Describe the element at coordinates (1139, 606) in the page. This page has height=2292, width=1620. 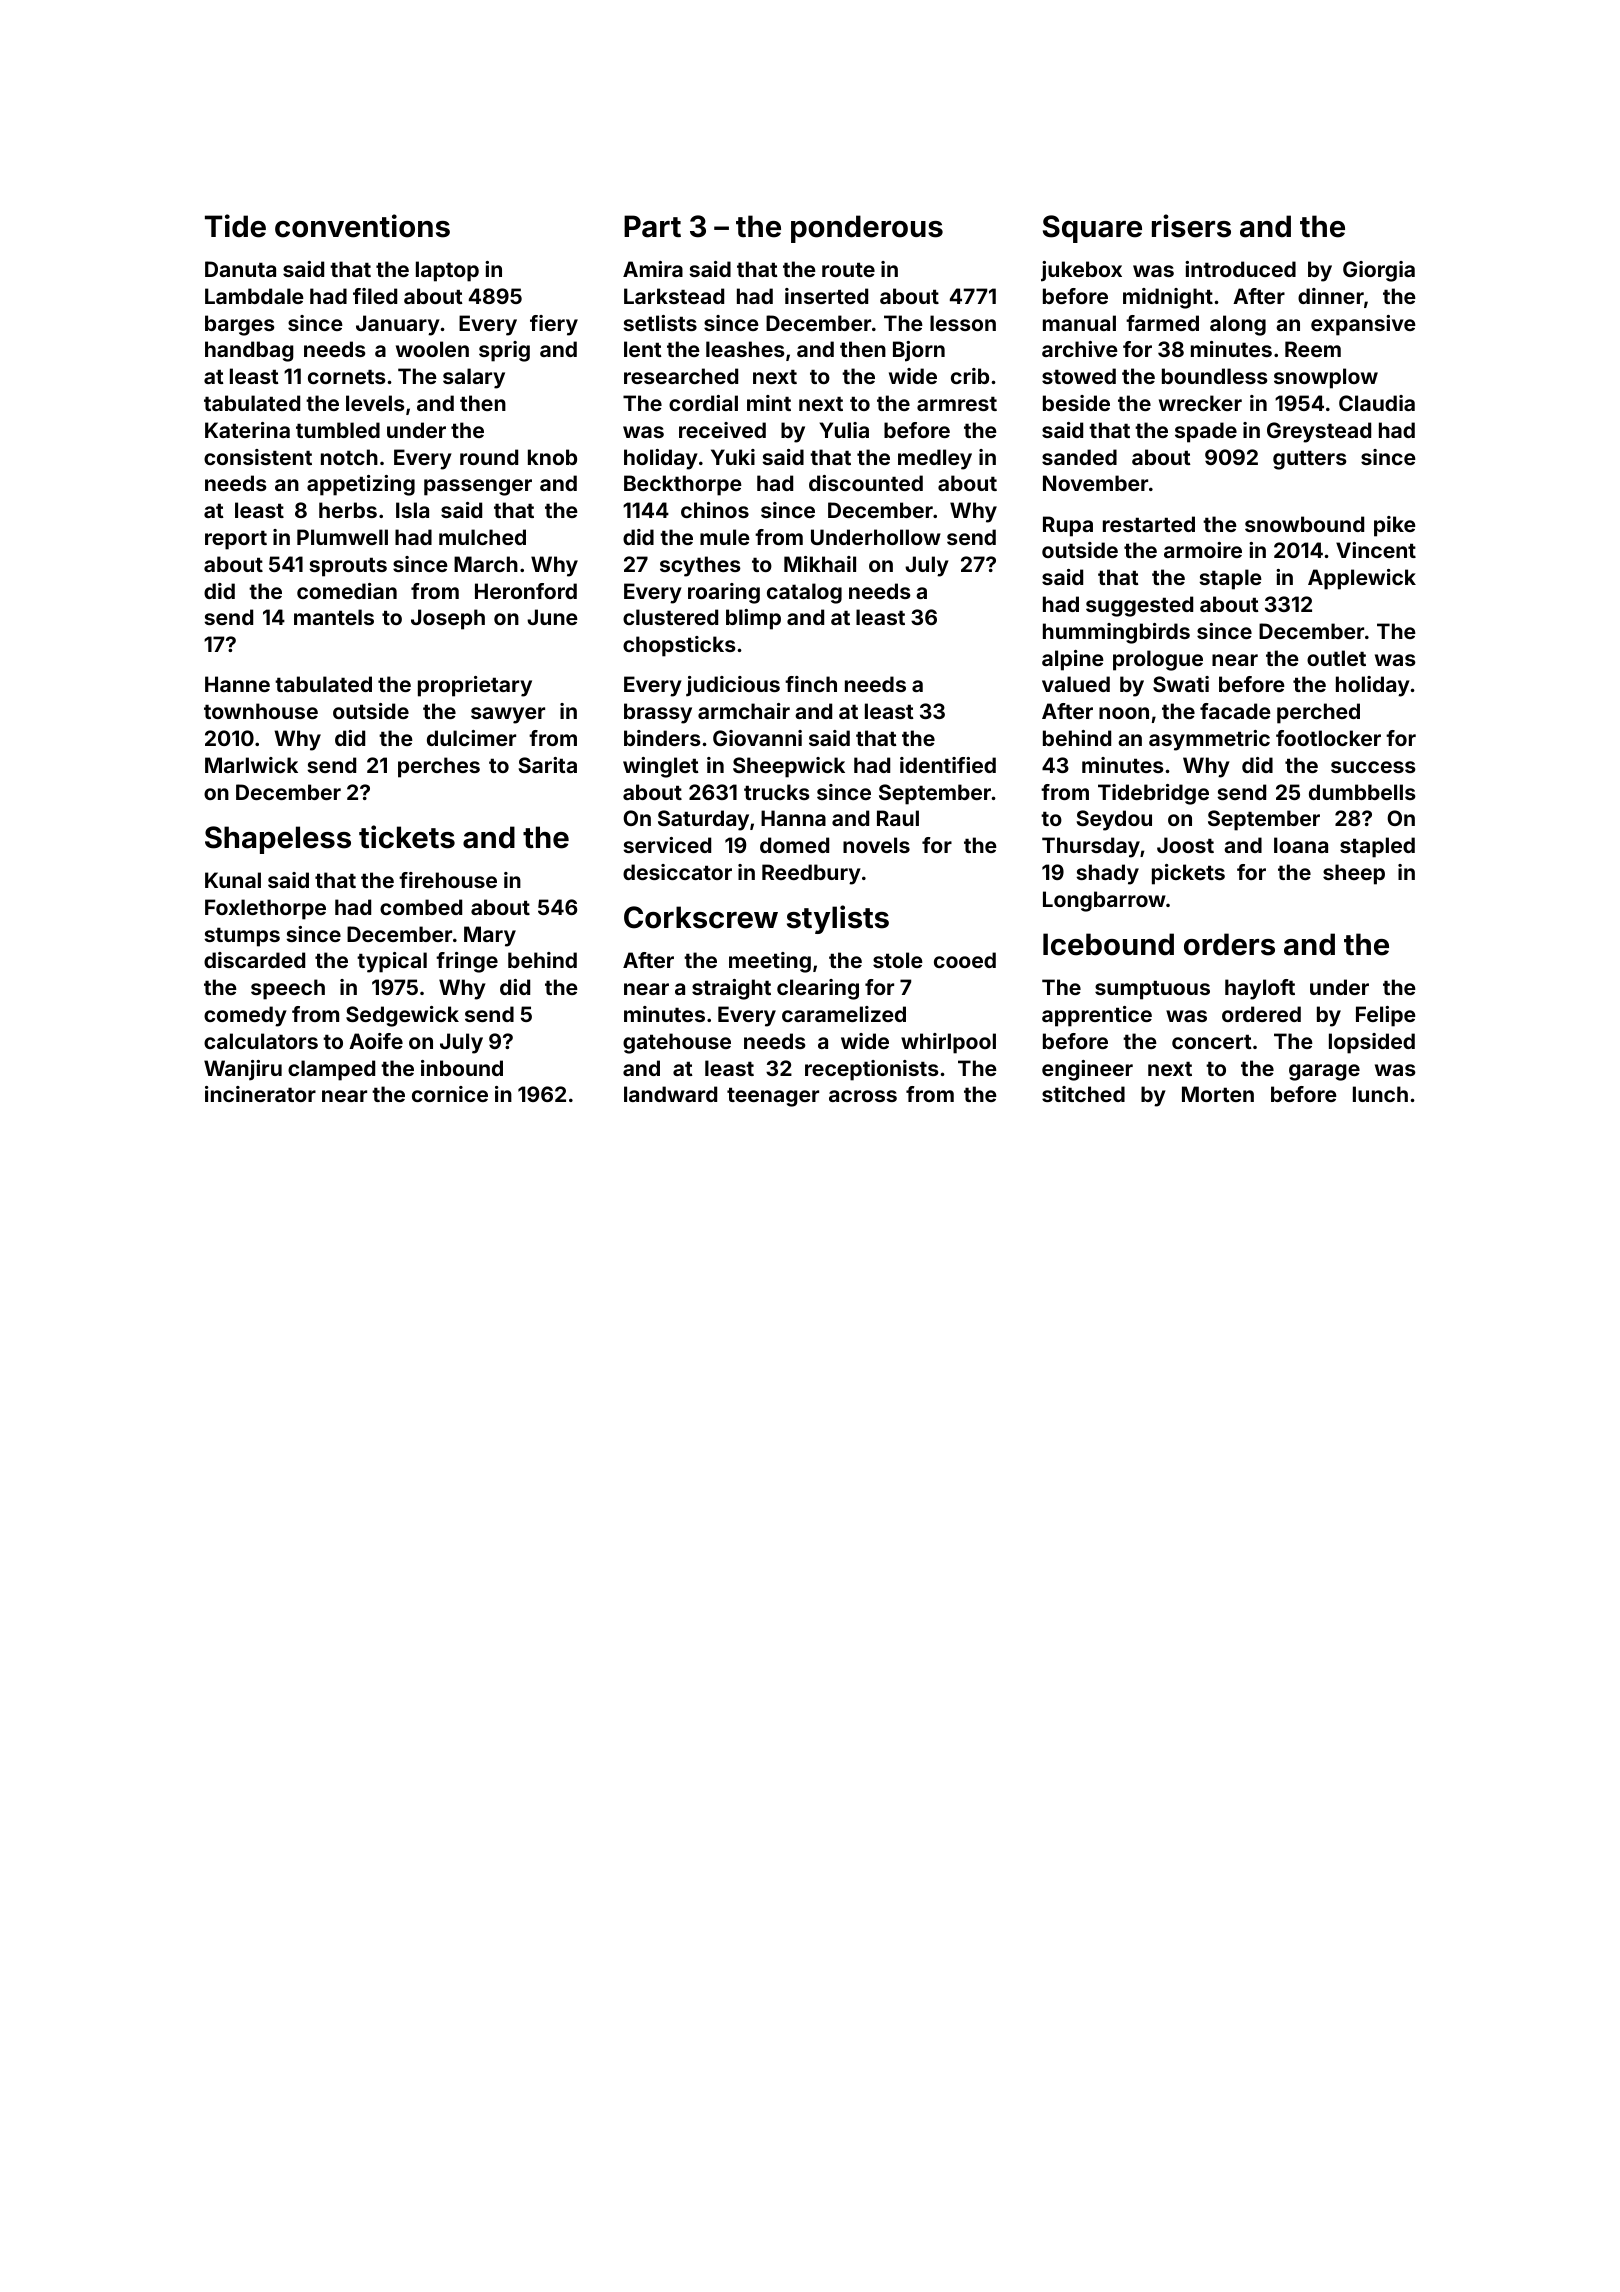
I see `suggested` at that location.
